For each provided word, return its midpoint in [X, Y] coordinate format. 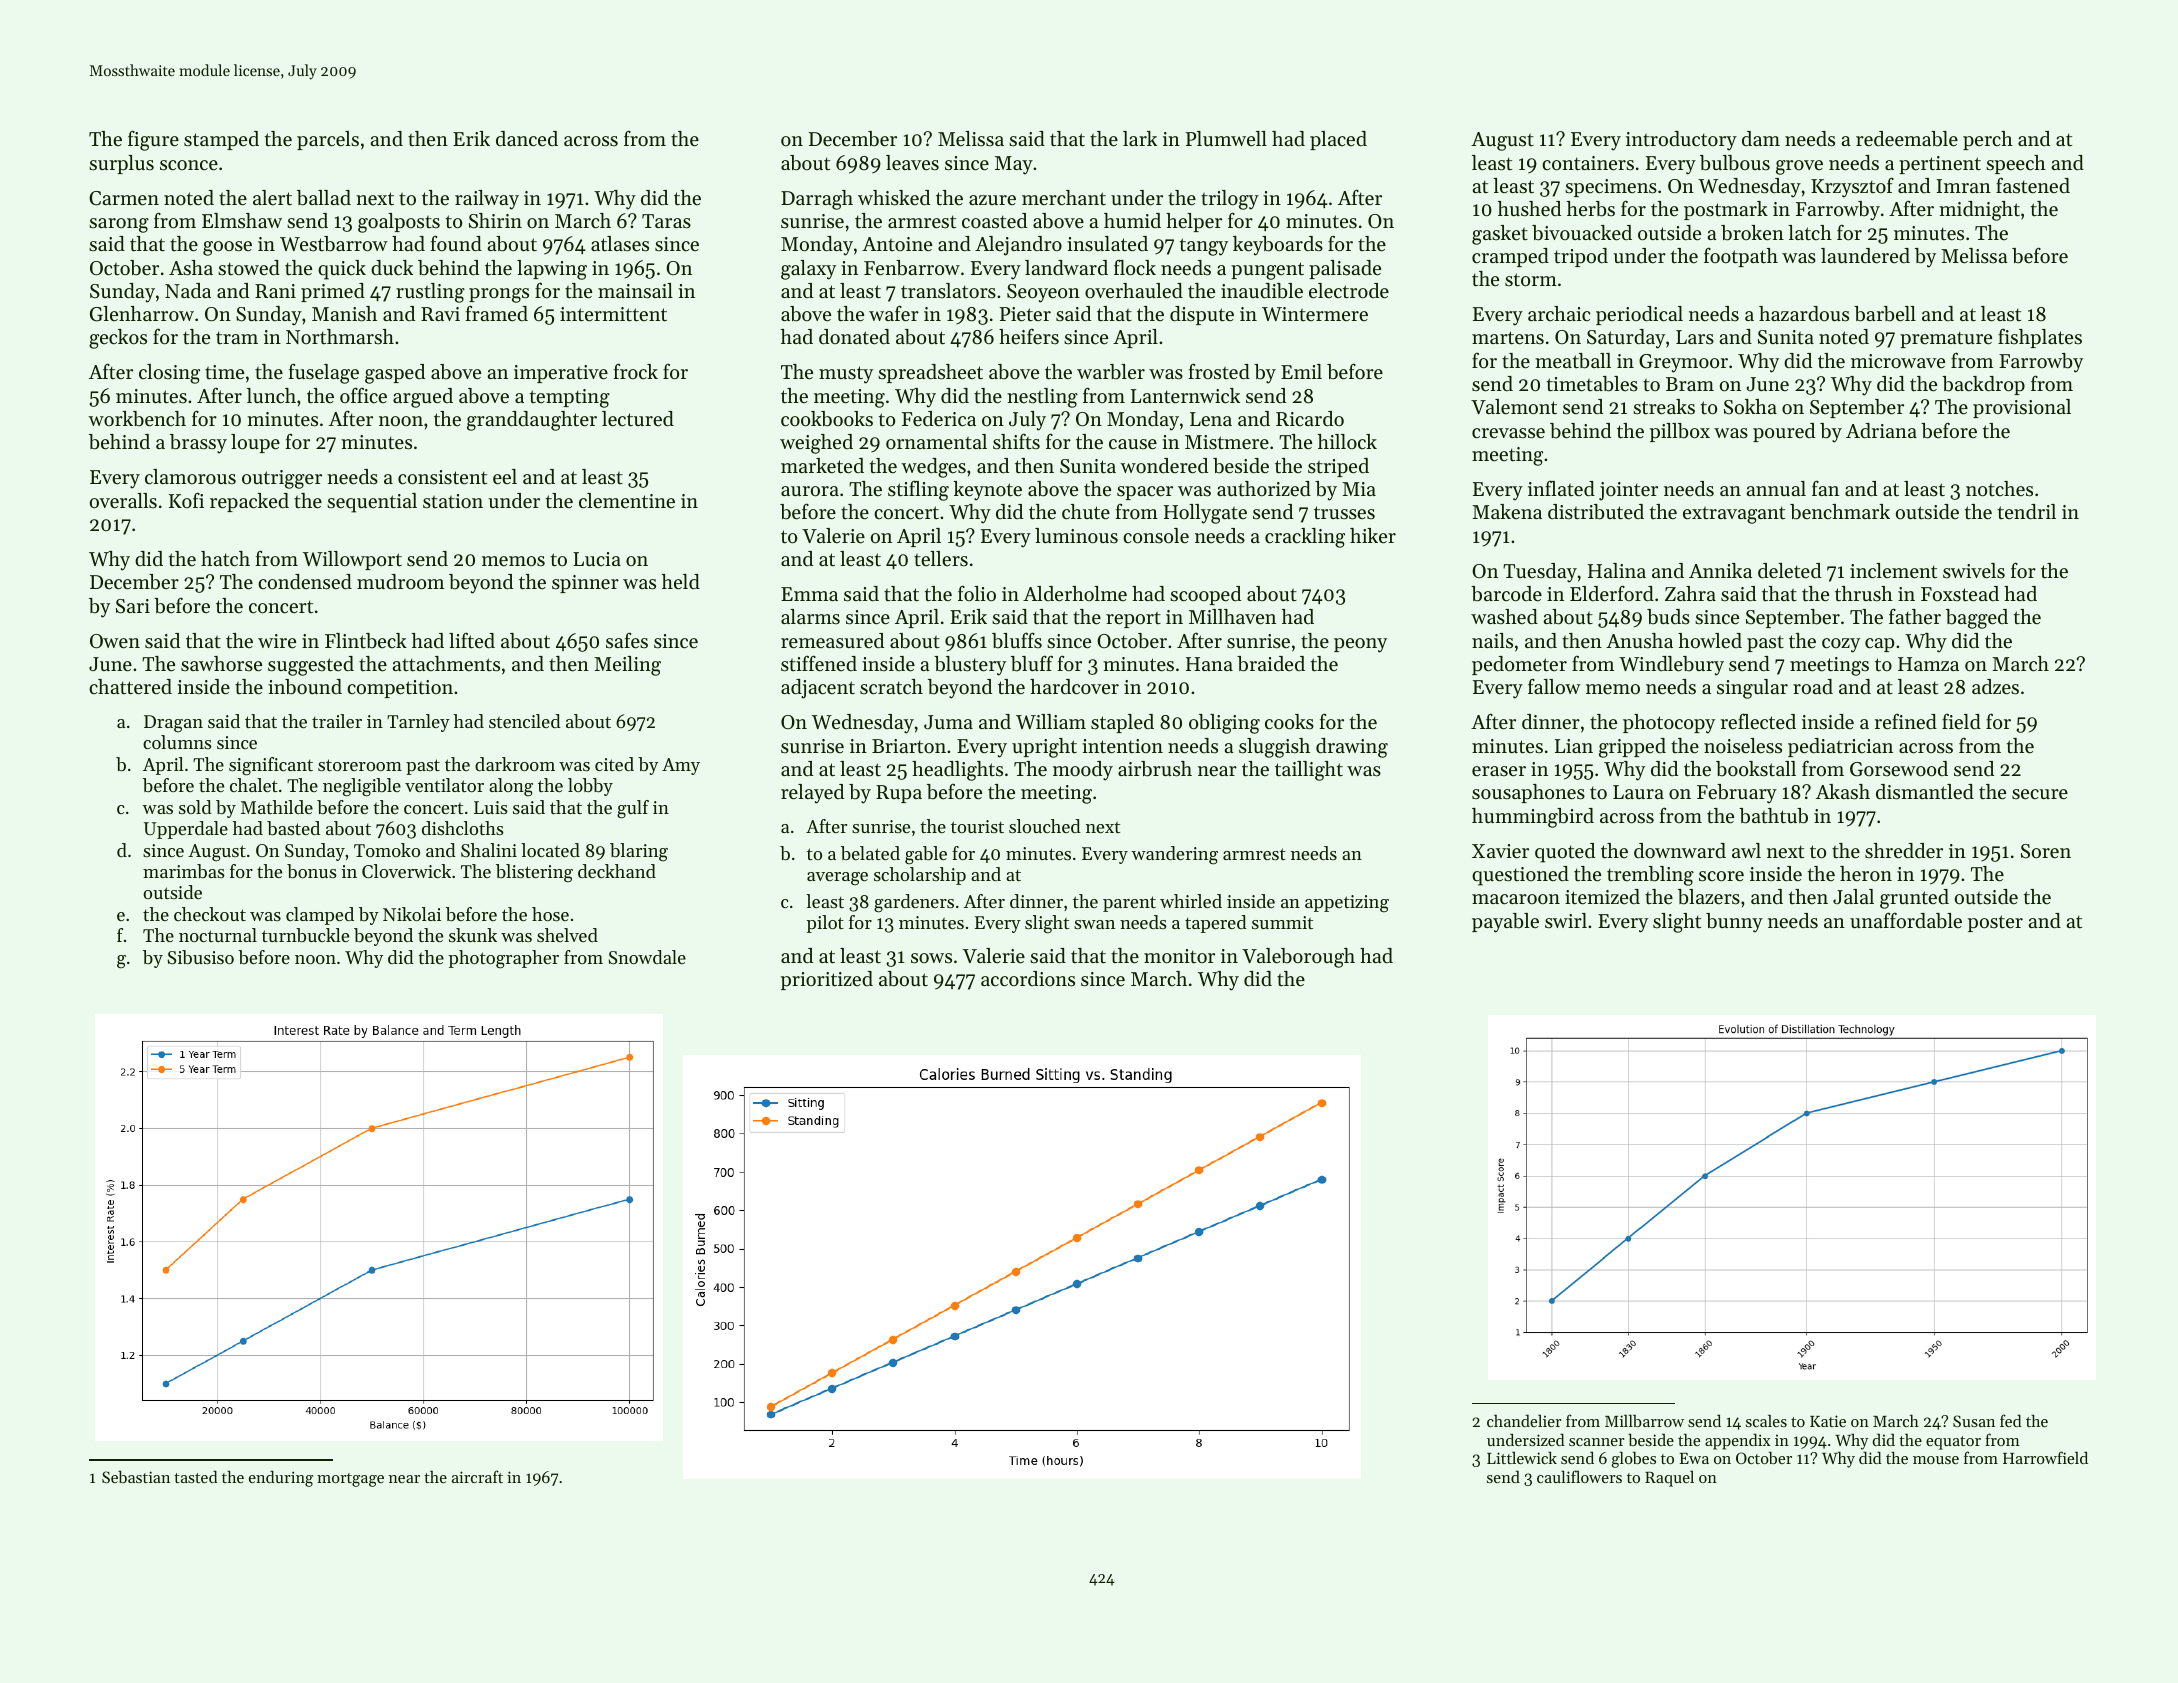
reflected [1758, 721]
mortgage [350, 1480]
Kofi [186, 500]
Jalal [1853, 896]
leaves [912, 163]
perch [1988, 140]
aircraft [477, 1476]
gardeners [914, 903]
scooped [1205, 595]
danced [527, 139]
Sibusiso [201, 957]
